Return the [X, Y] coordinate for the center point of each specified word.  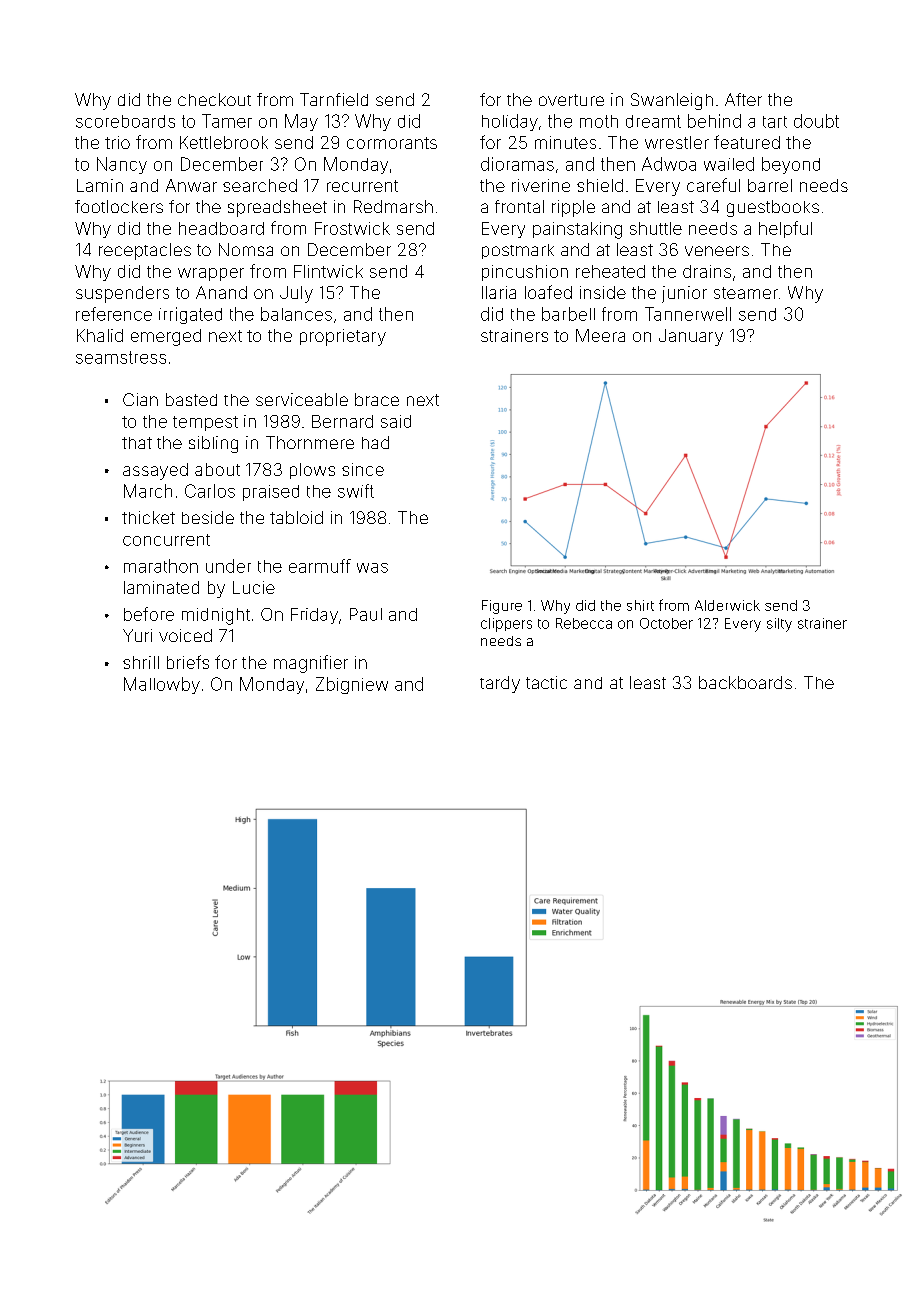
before [149, 614]
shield [600, 185]
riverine [541, 185]
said [396, 421]
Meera [600, 335]
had [375, 442]
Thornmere [310, 442]
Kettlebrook [224, 142]
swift [356, 491]
